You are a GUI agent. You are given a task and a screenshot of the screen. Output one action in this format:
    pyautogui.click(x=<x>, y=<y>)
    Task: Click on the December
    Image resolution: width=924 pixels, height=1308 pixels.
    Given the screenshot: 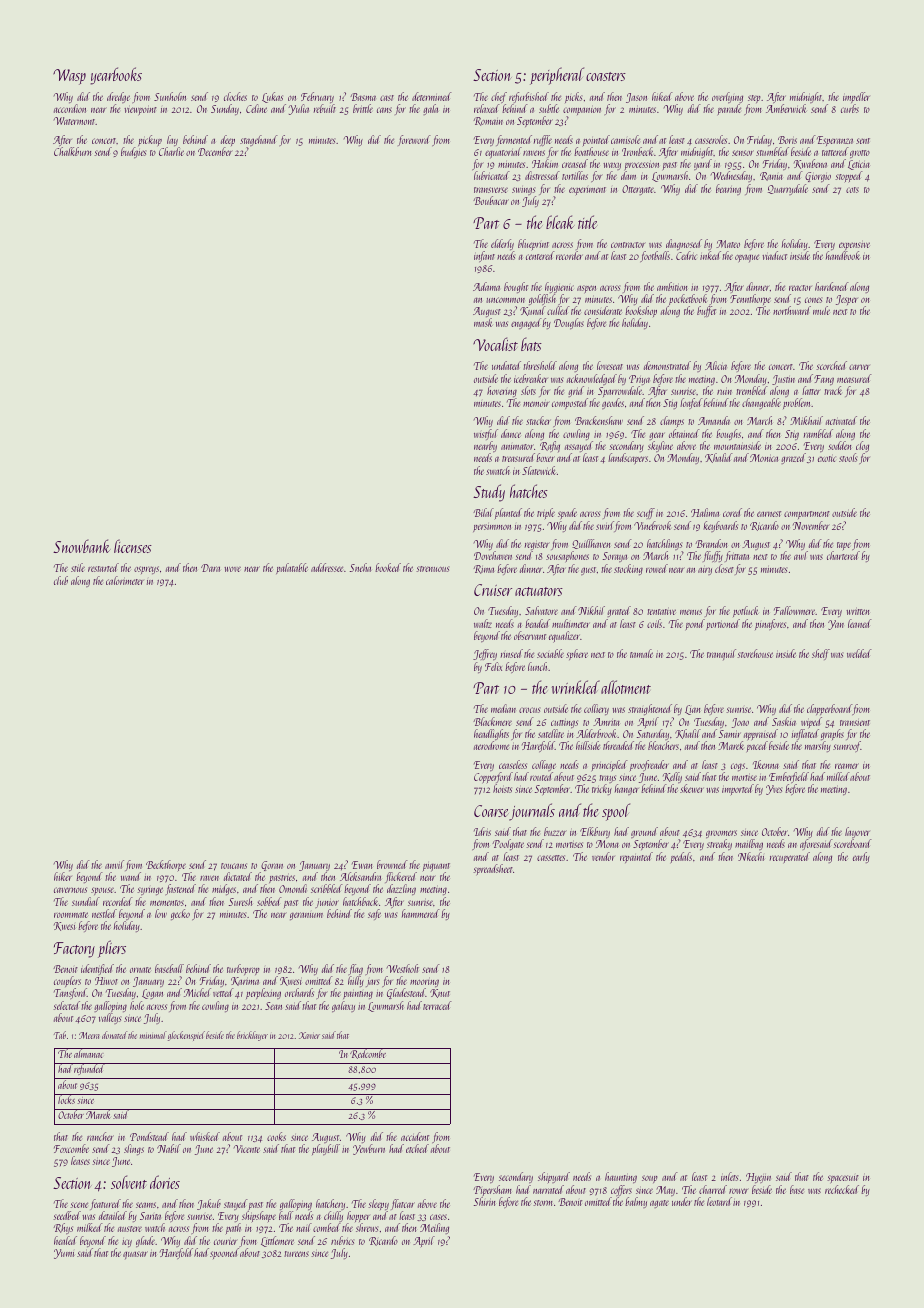 What is the action you would take?
    pyautogui.click(x=215, y=151)
